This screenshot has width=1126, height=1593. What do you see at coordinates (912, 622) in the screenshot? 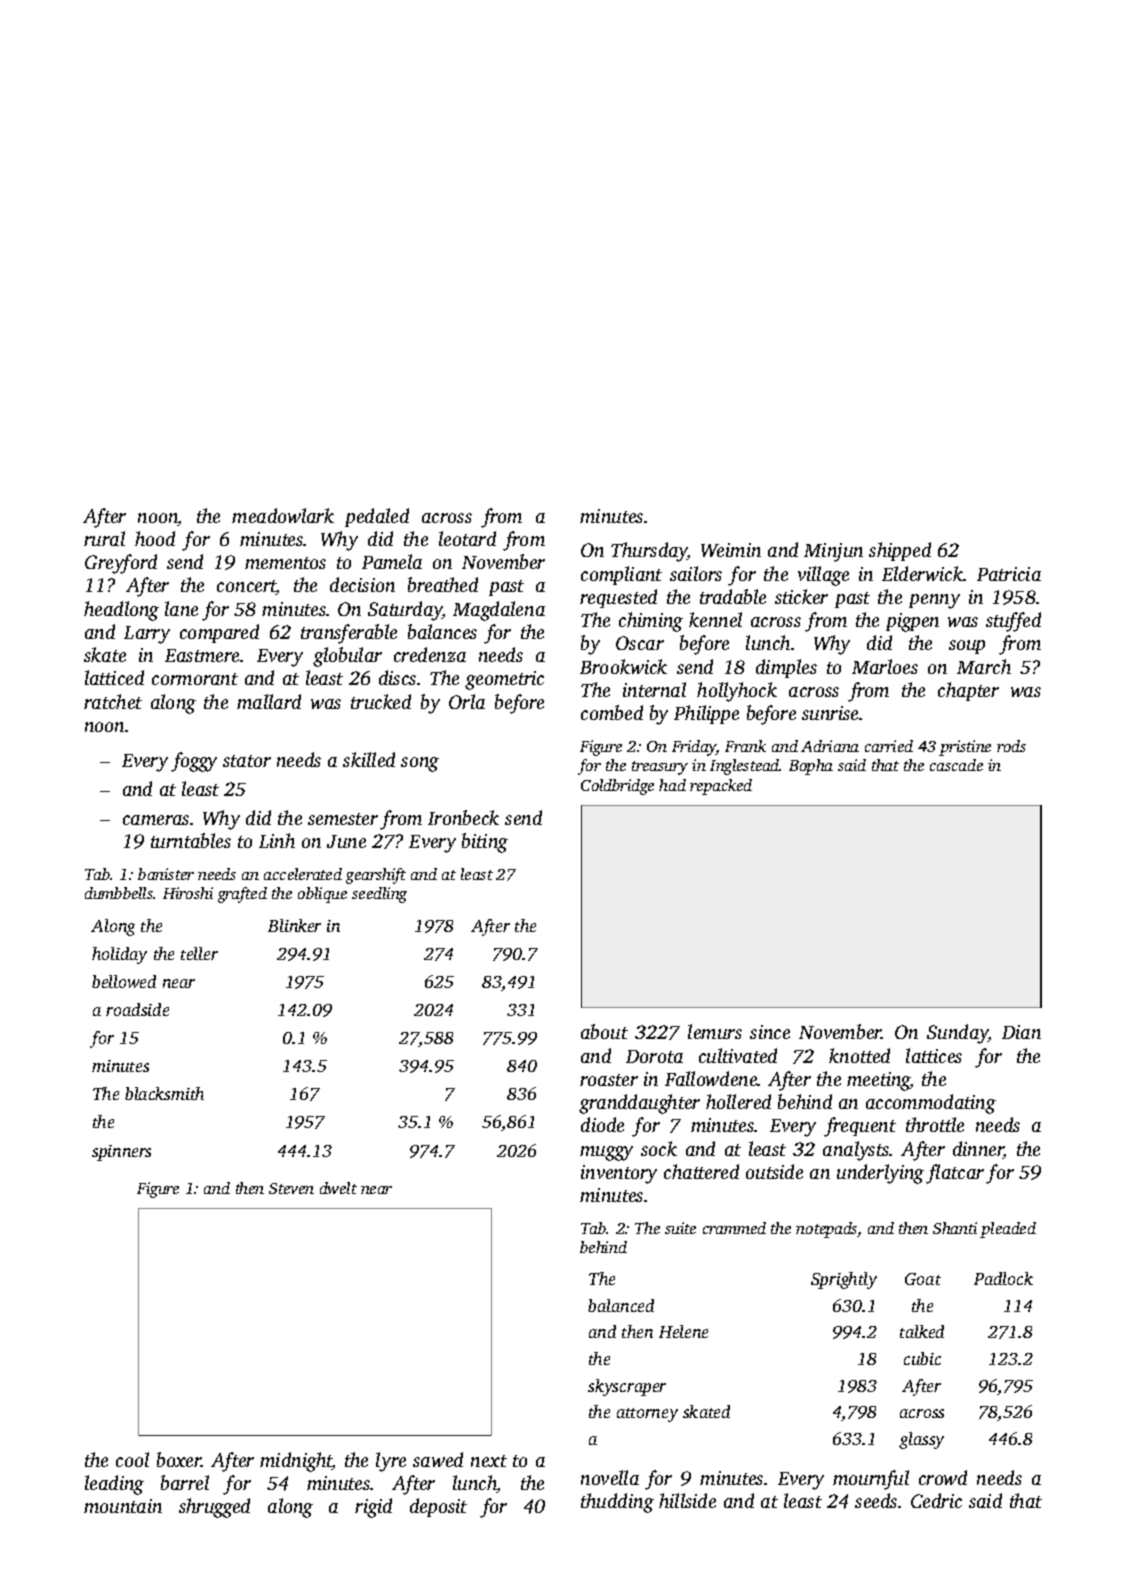
I see `pigpen` at bounding box center [912, 622].
